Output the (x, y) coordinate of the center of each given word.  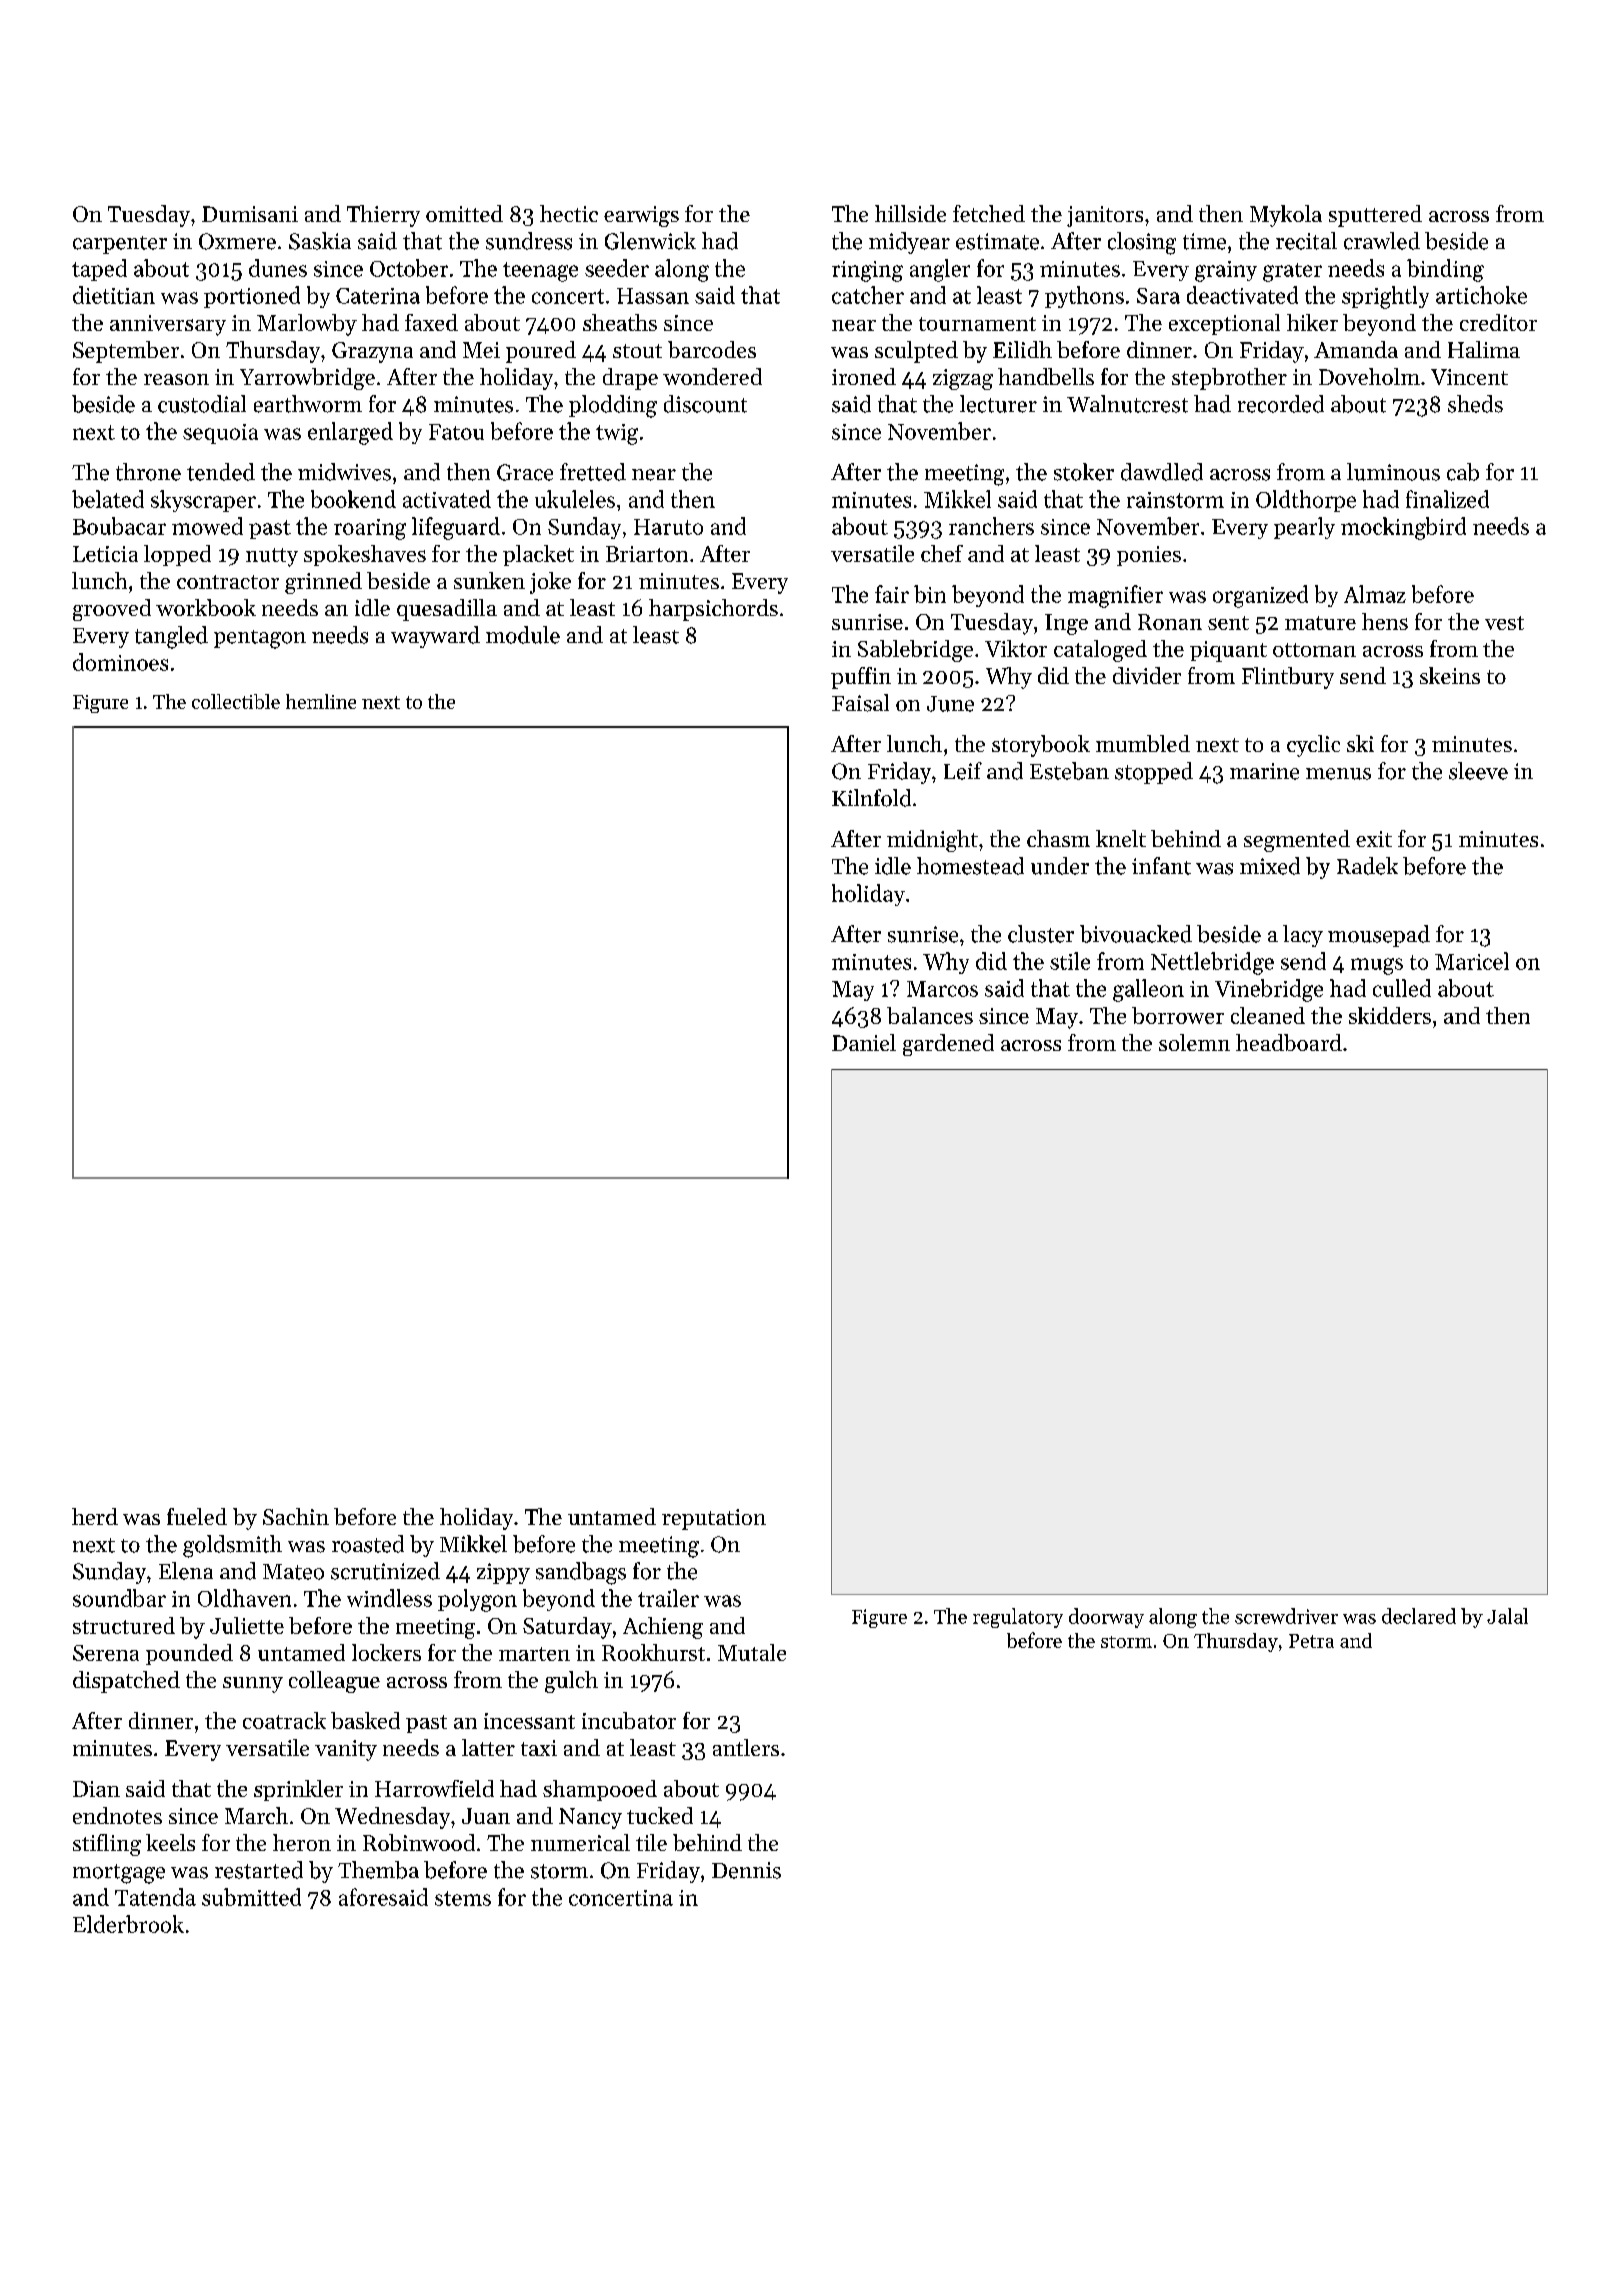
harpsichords (713, 610)
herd (95, 1516)
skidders (1390, 1015)
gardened (948, 1045)
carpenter (120, 245)
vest (1504, 623)
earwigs (641, 216)
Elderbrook (128, 1924)
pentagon (260, 639)
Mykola (1286, 216)
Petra (1311, 1641)
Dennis (746, 1870)
